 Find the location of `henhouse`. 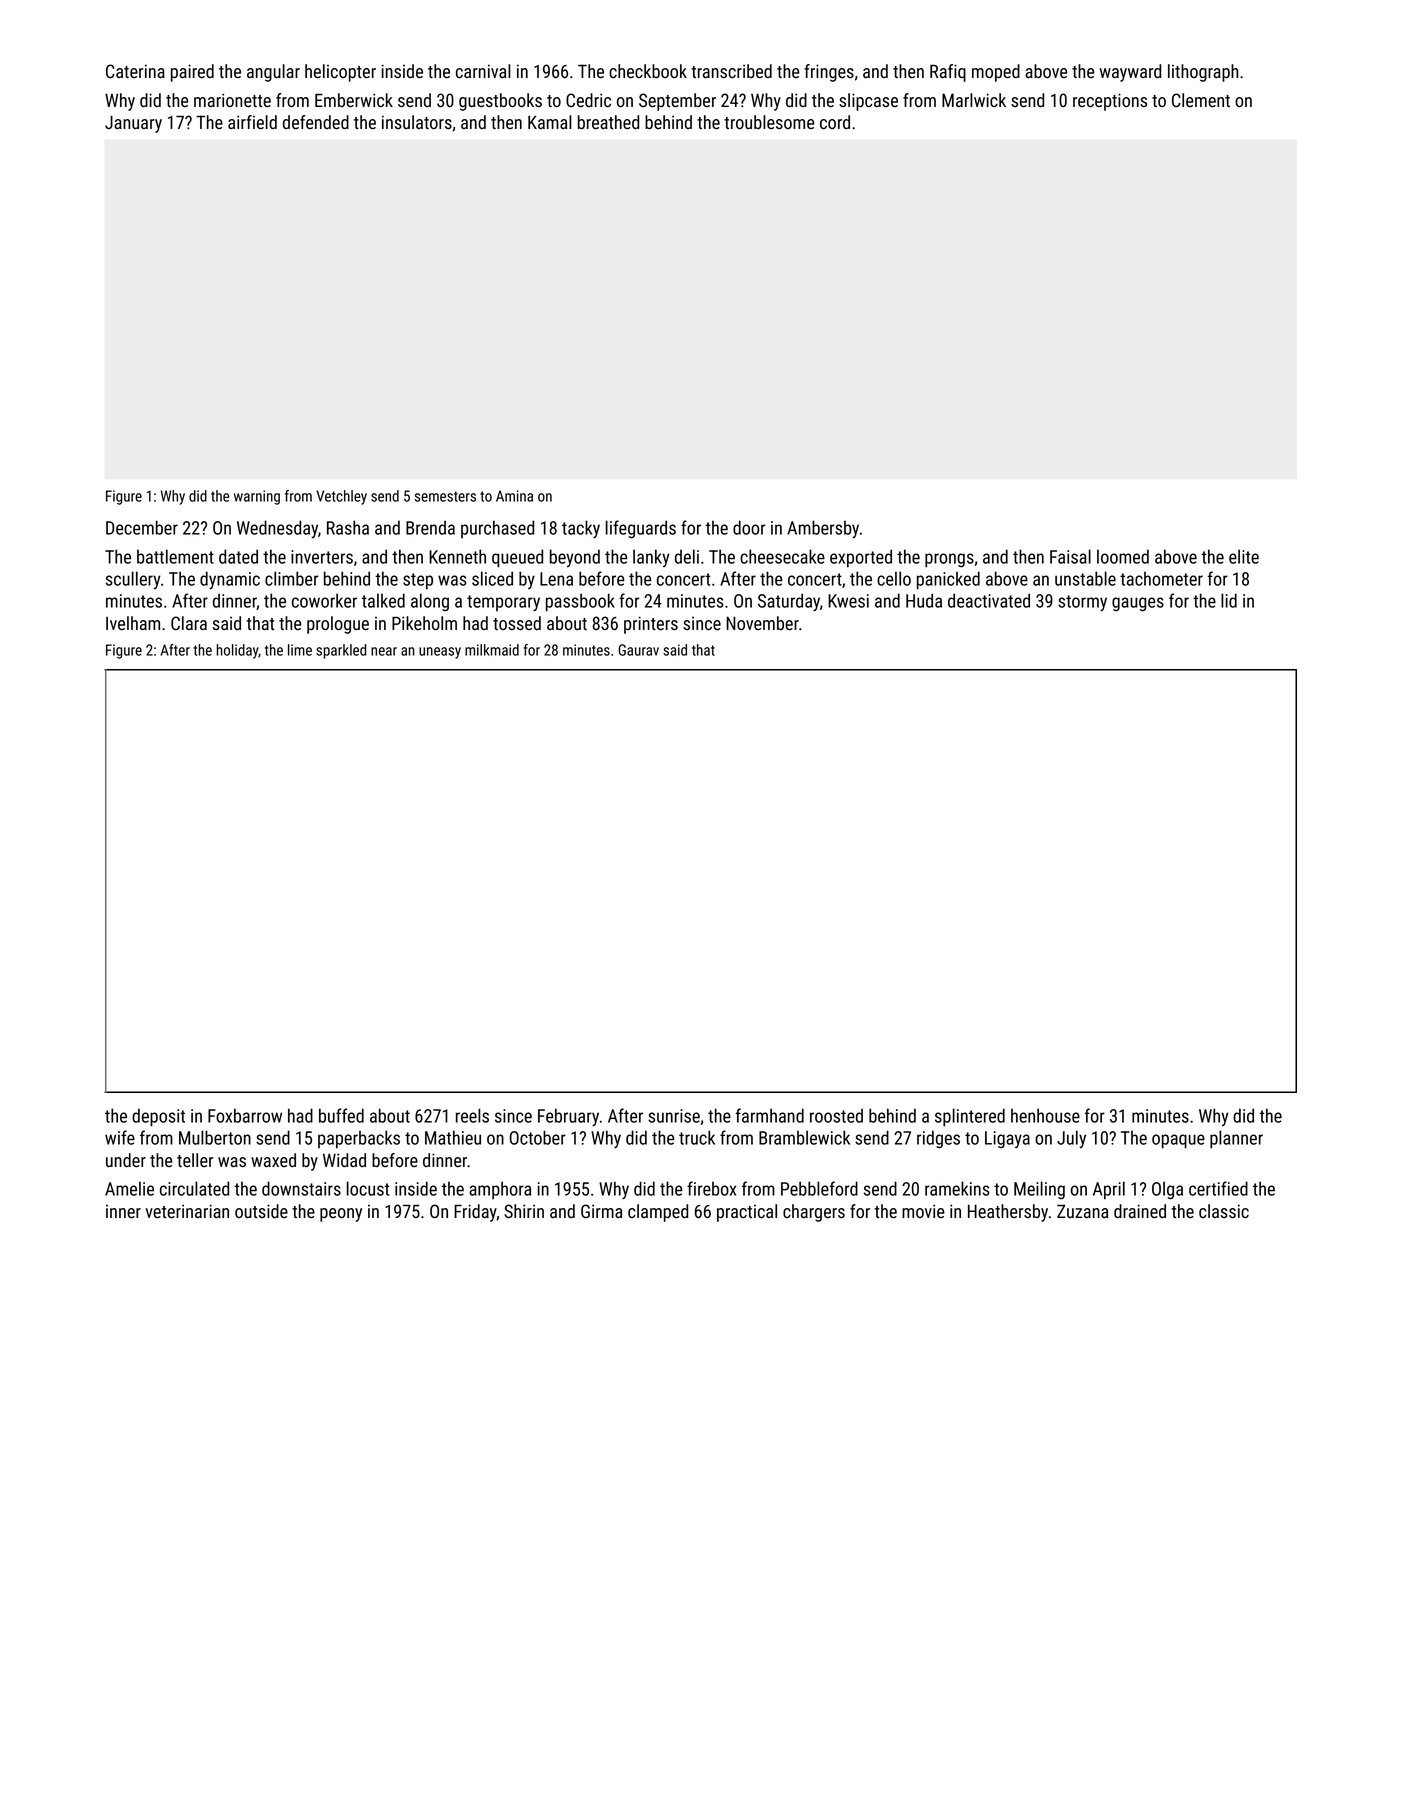

henhouse is located at coordinates (1045, 1115).
